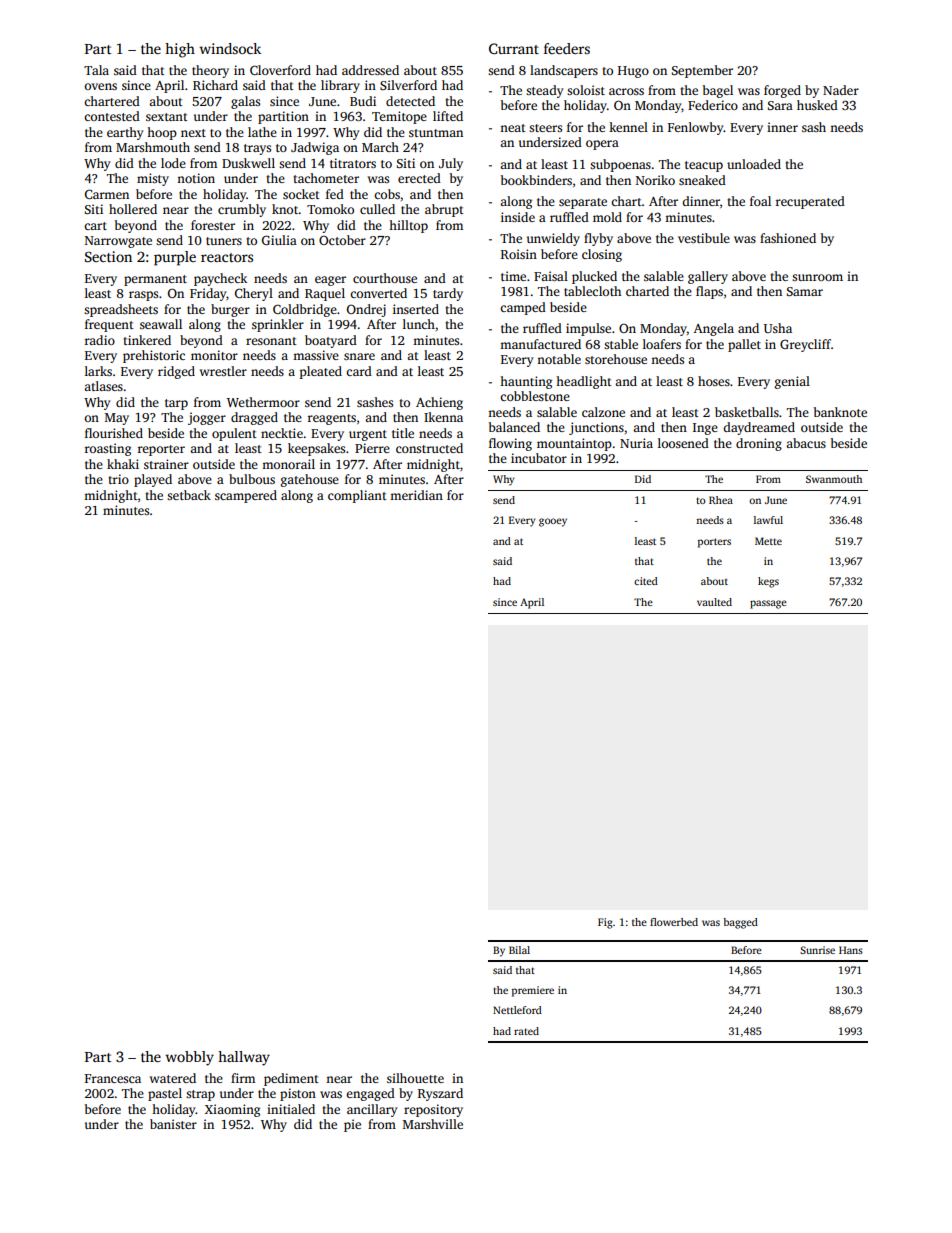  What do you see at coordinates (189, 1058) in the page?
I see `wobbly` at bounding box center [189, 1058].
